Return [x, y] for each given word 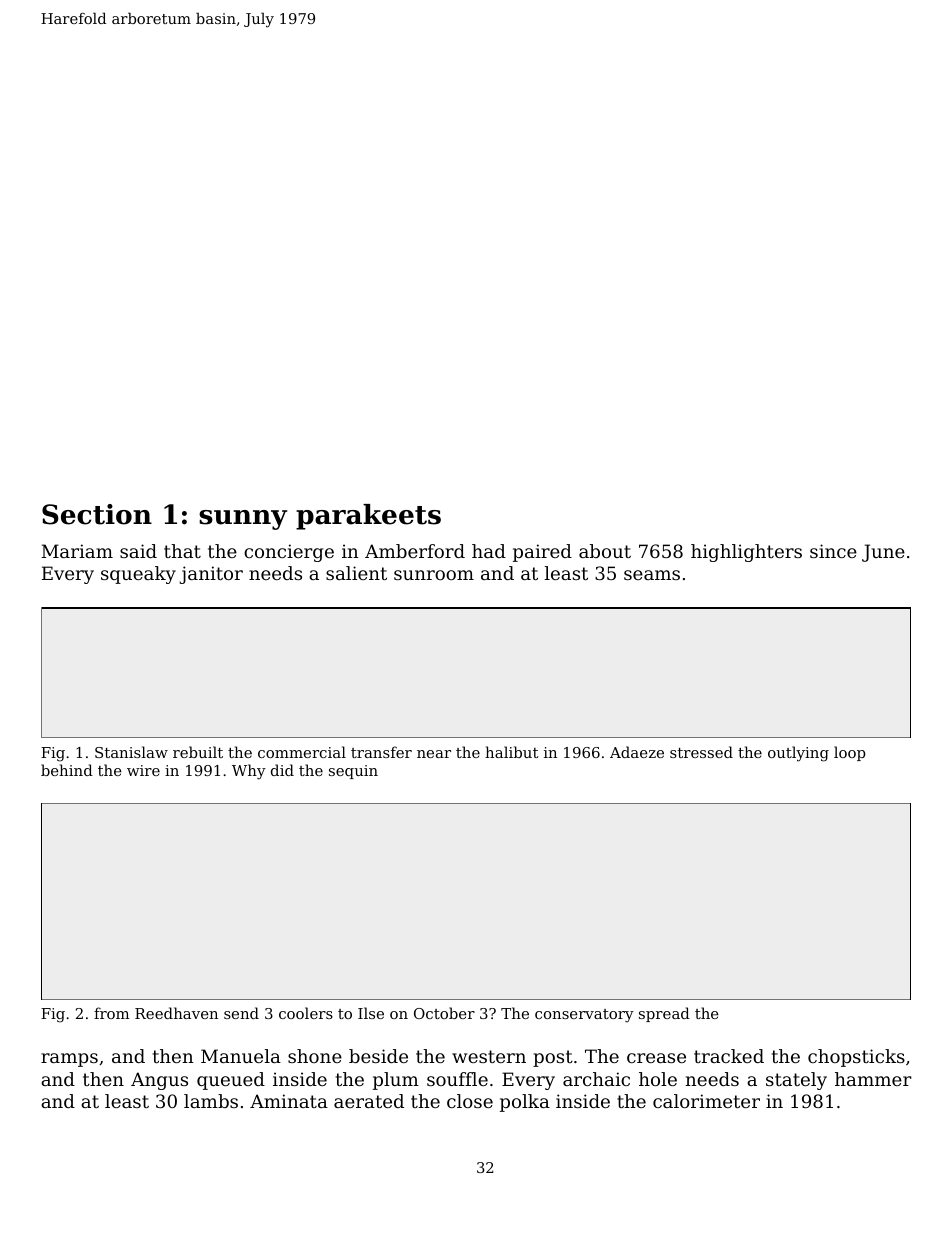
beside [378, 1056]
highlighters [746, 553]
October [444, 1013]
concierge [289, 553]
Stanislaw [131, 752]
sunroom [434, 575]
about [605, 551]
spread [664, 1014]
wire [143, 770]
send [241, 1013]
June [883, 553]
